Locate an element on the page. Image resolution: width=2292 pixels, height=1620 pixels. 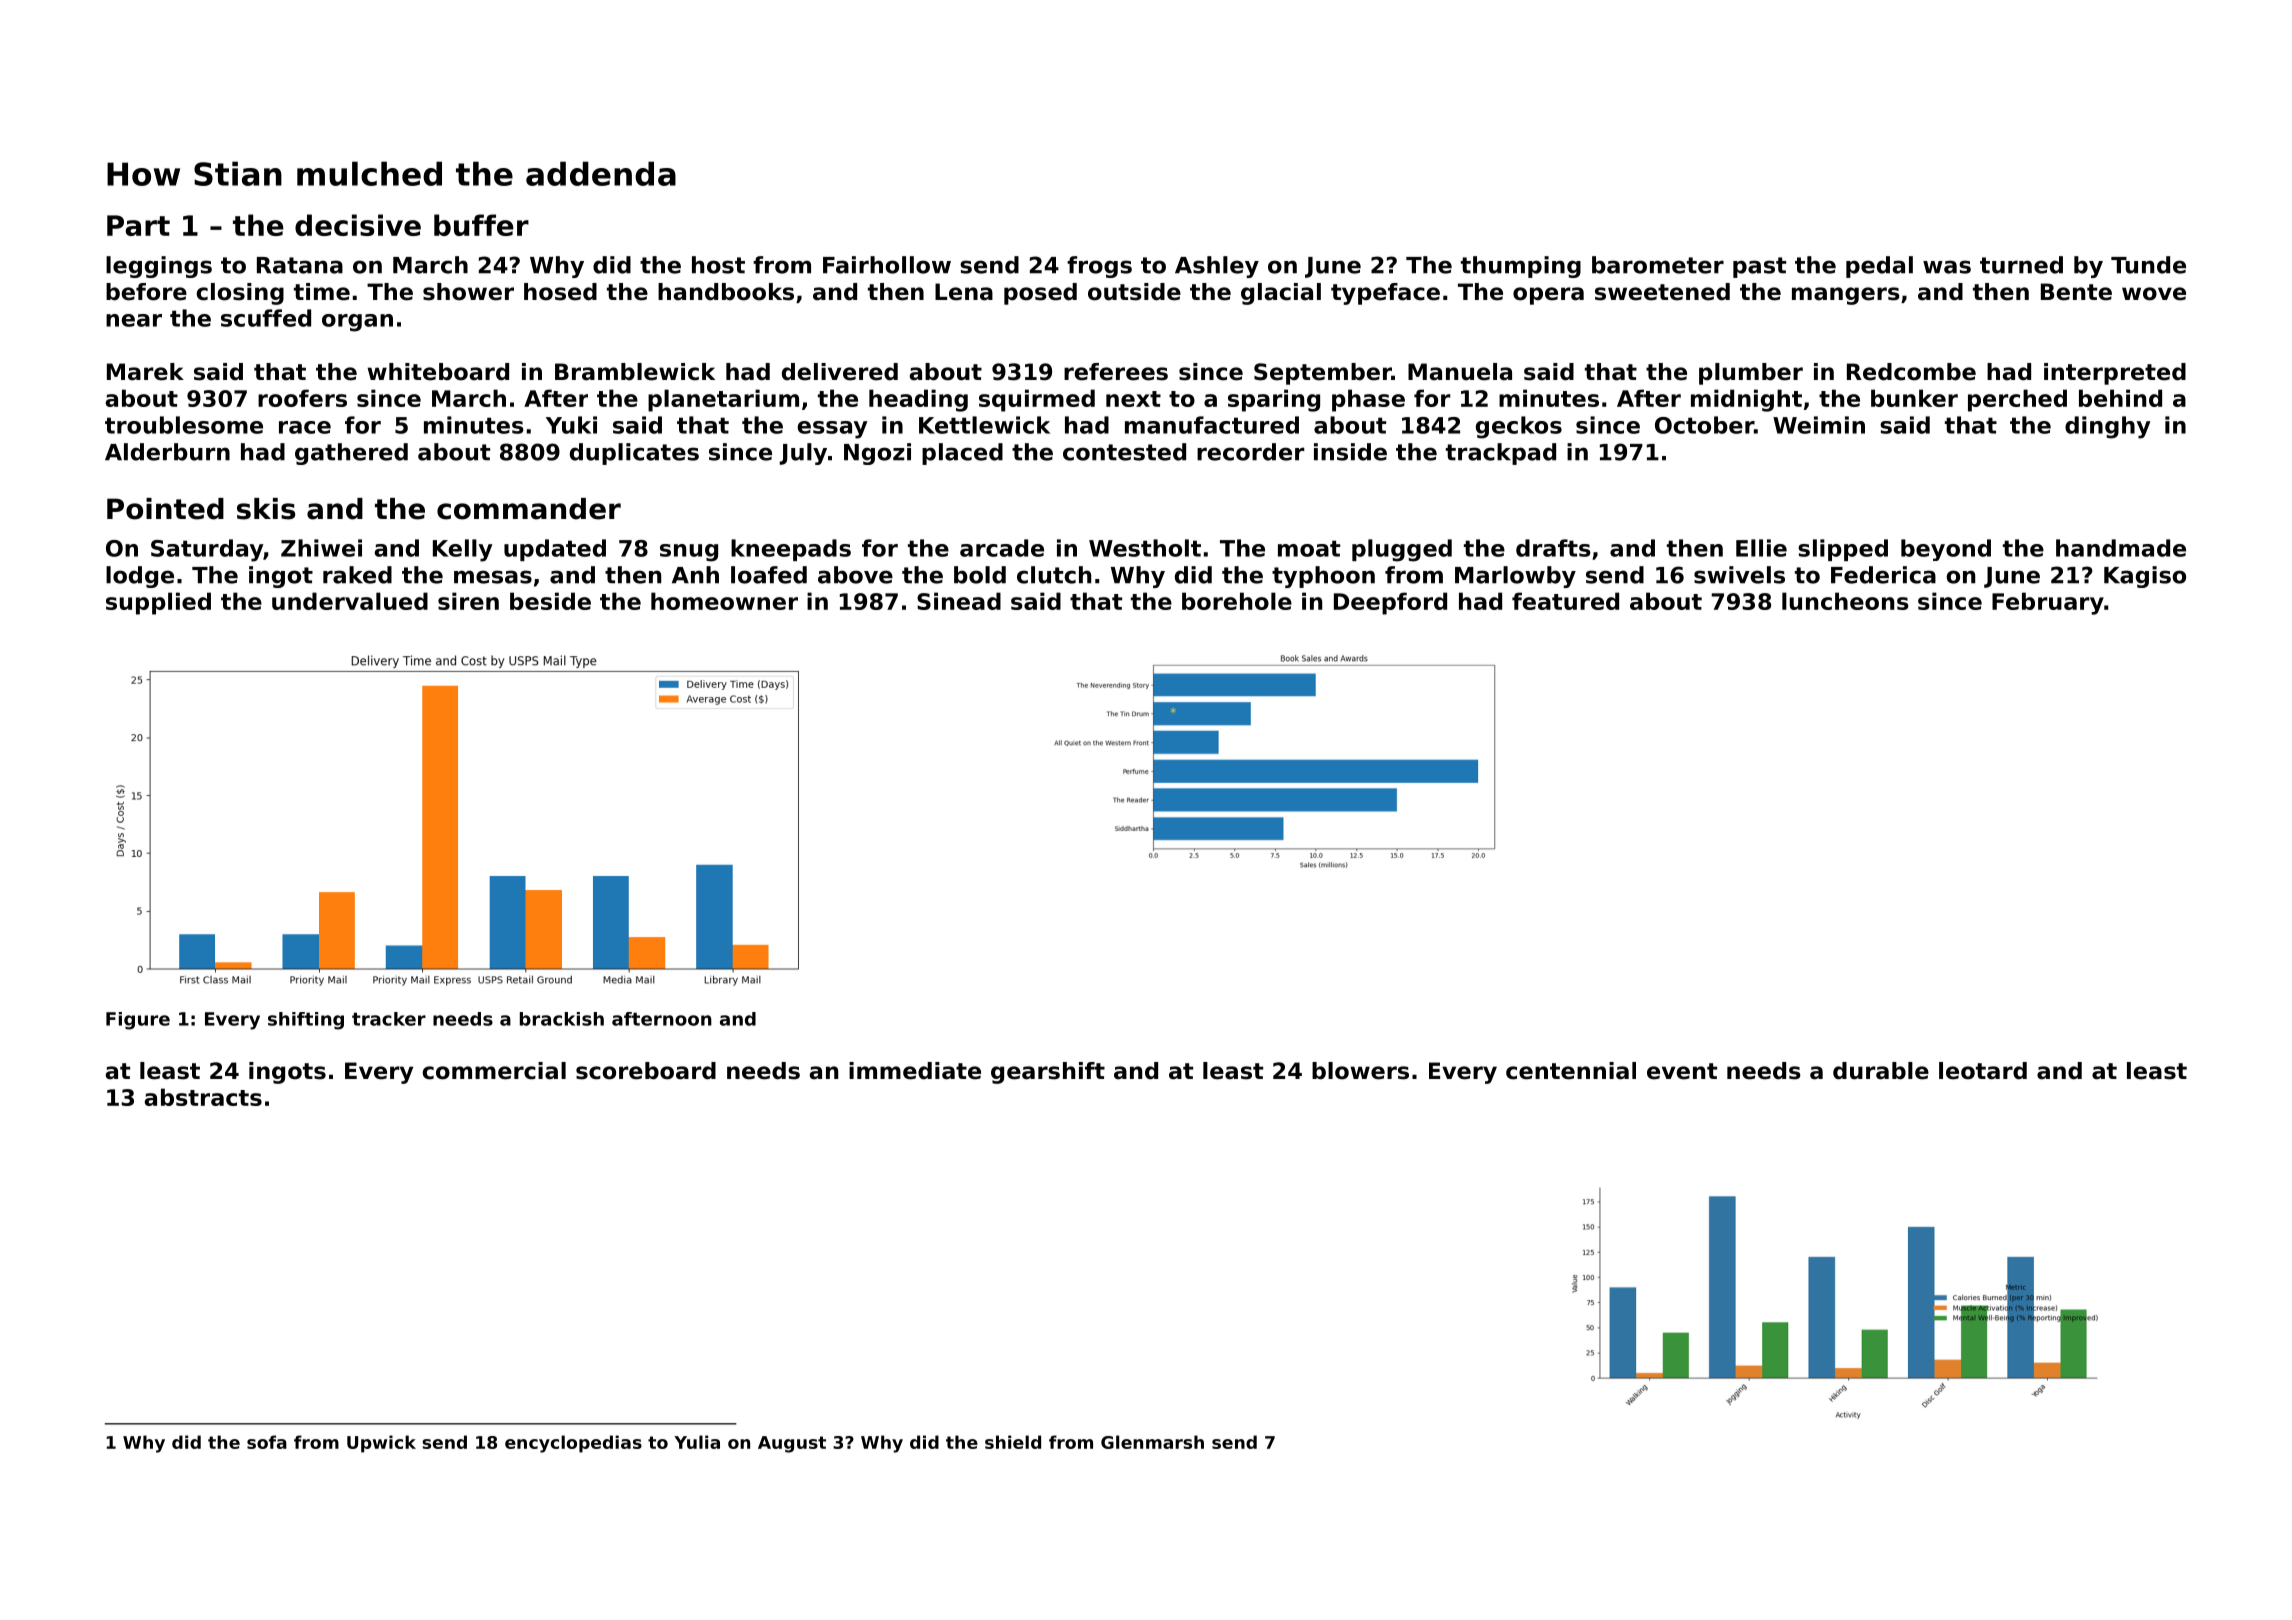
brackish is located at coordinates (562, 1019).
